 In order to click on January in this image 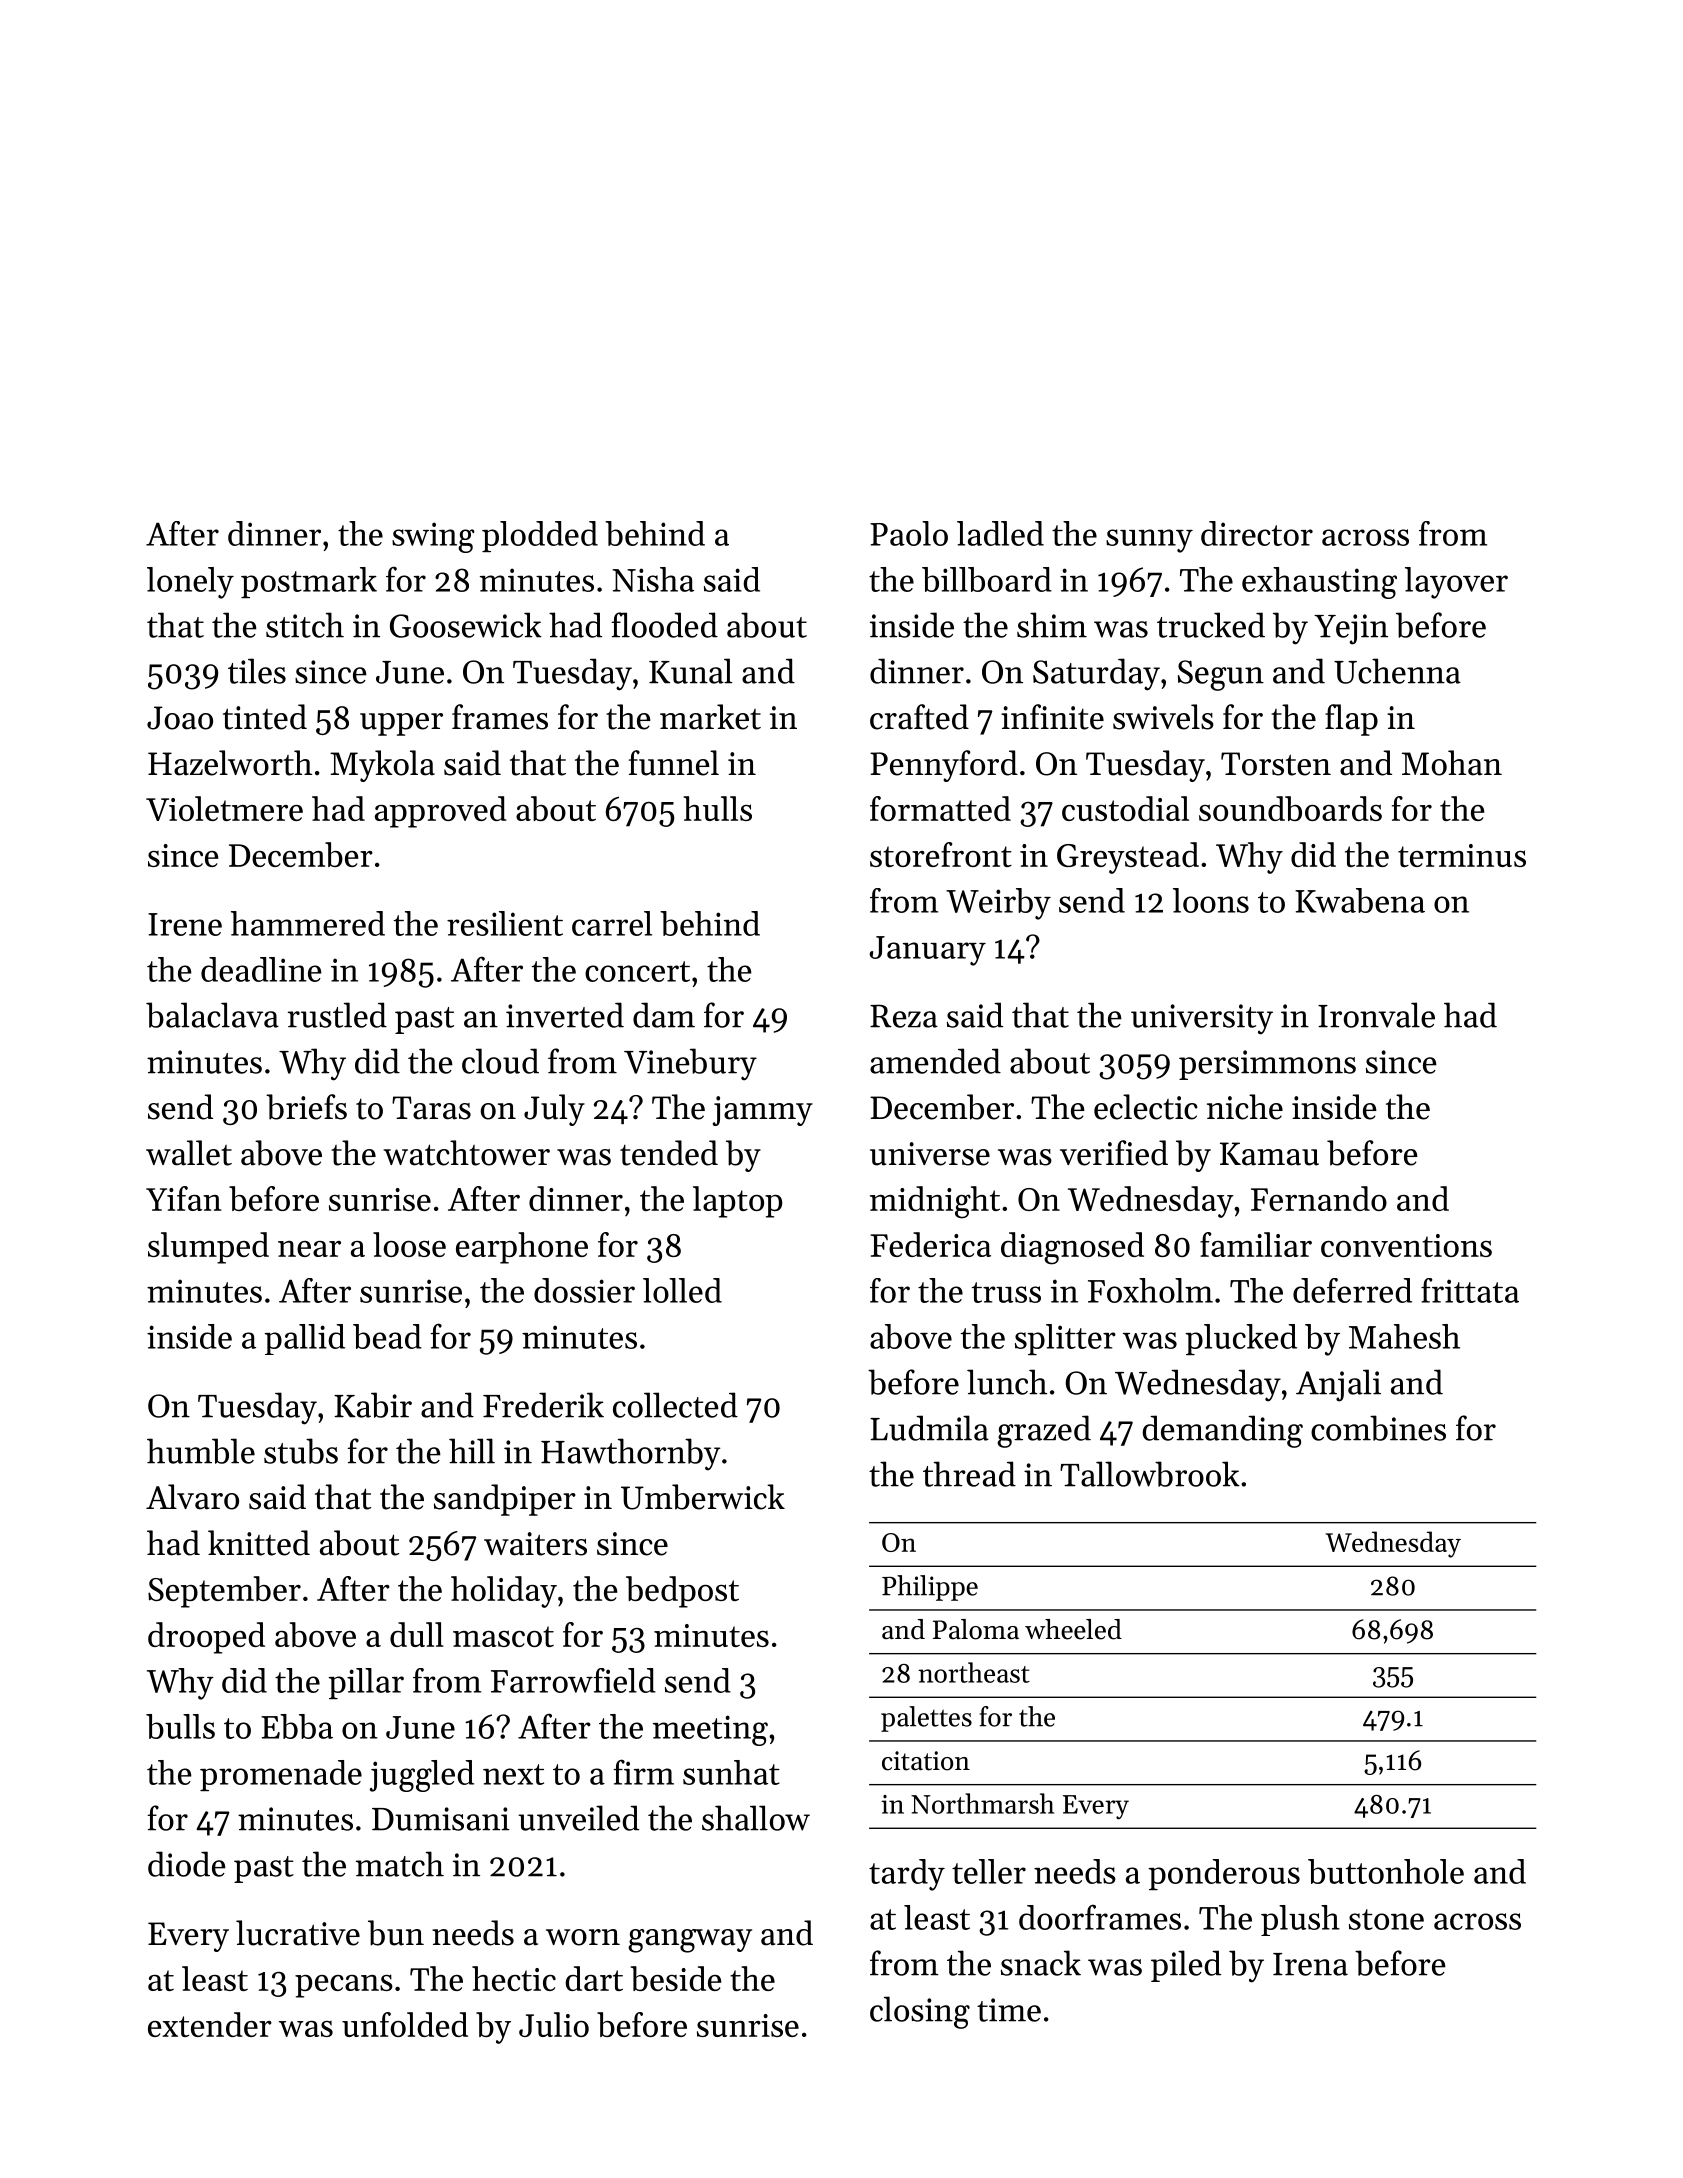, I will do `click(927, 951)`.
